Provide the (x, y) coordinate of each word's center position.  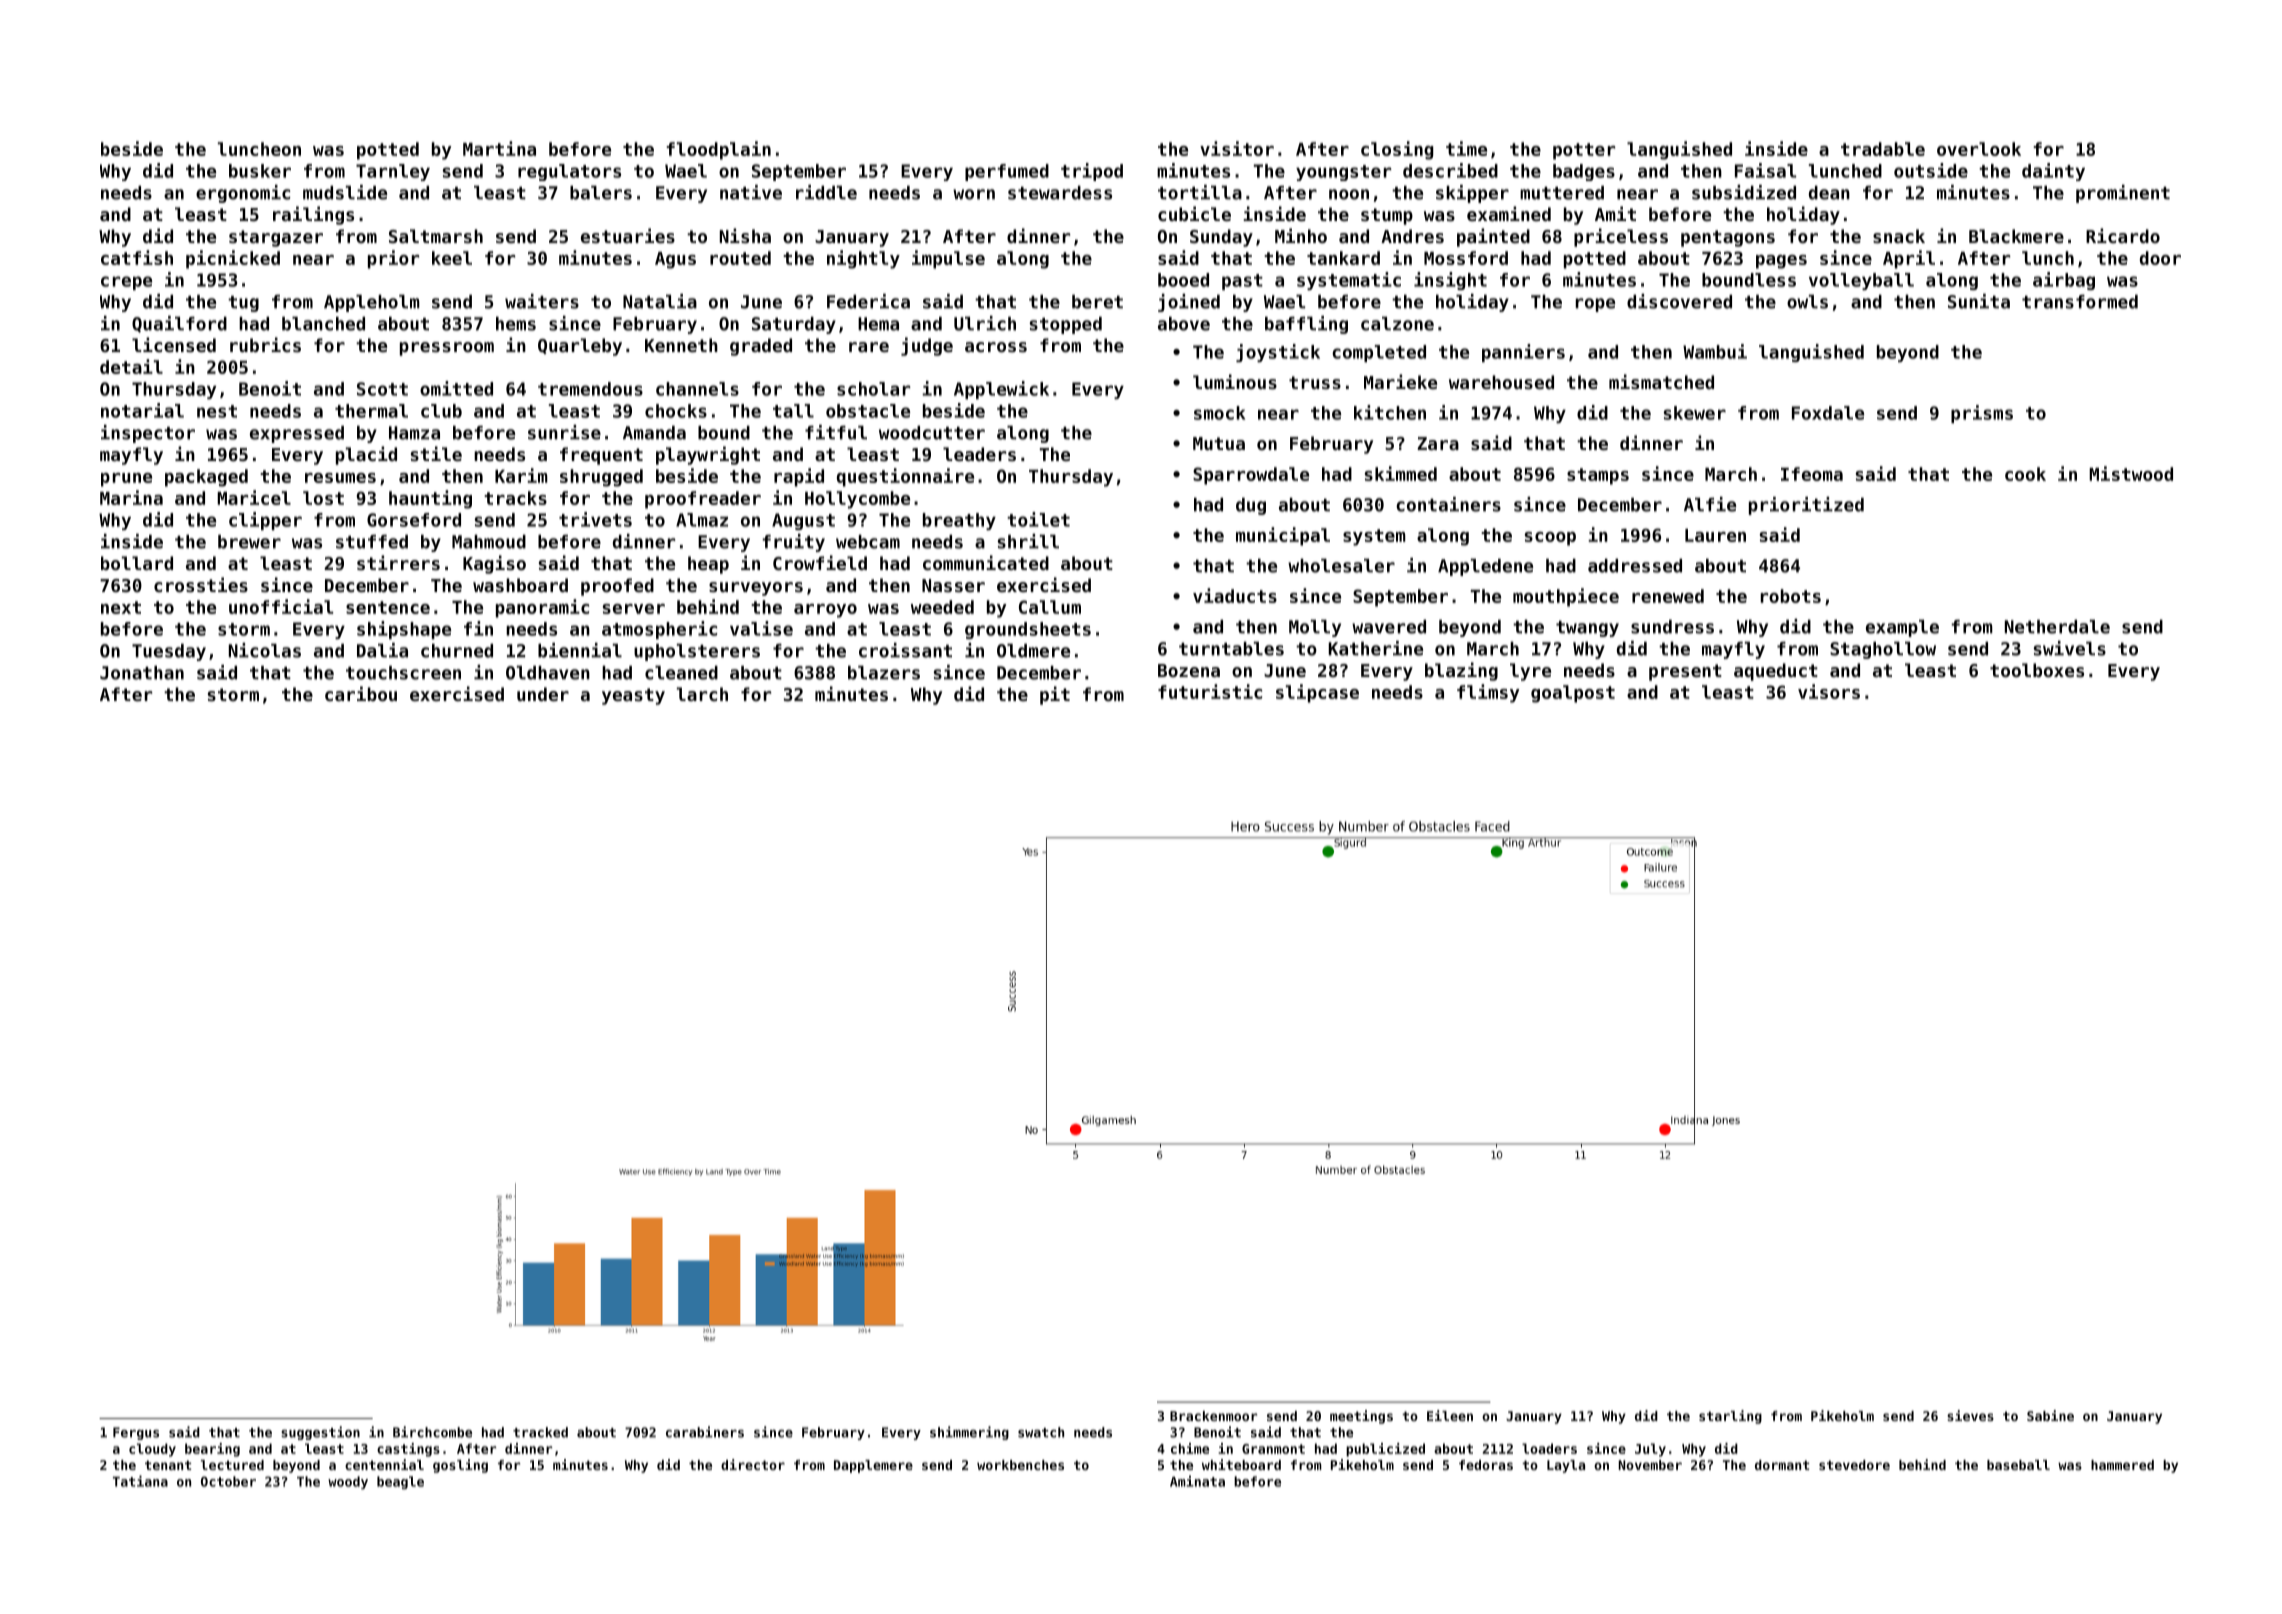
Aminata (1197, 1481)
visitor (1237, 148)
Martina (499, 148)
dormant (1782, 1465)
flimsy (1488, 693)
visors (1829, 691)
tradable (1883, 149)
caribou (361, 693)
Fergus (136, 1433)
